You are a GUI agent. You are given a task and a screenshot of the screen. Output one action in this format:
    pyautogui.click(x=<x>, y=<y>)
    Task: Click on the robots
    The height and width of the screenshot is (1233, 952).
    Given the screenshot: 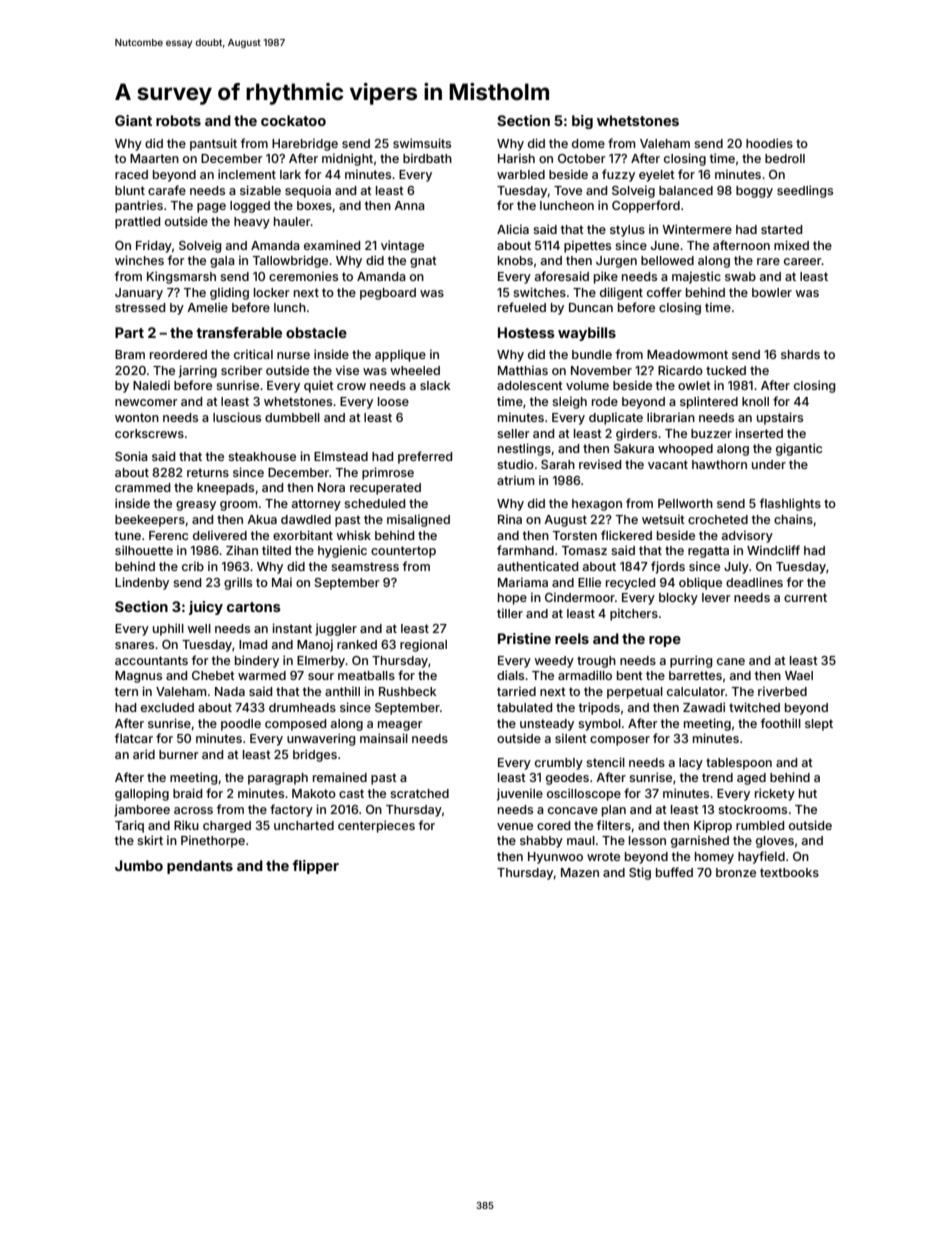 What is the action you would take?
    pyautogui.click(x=178, y=120)
